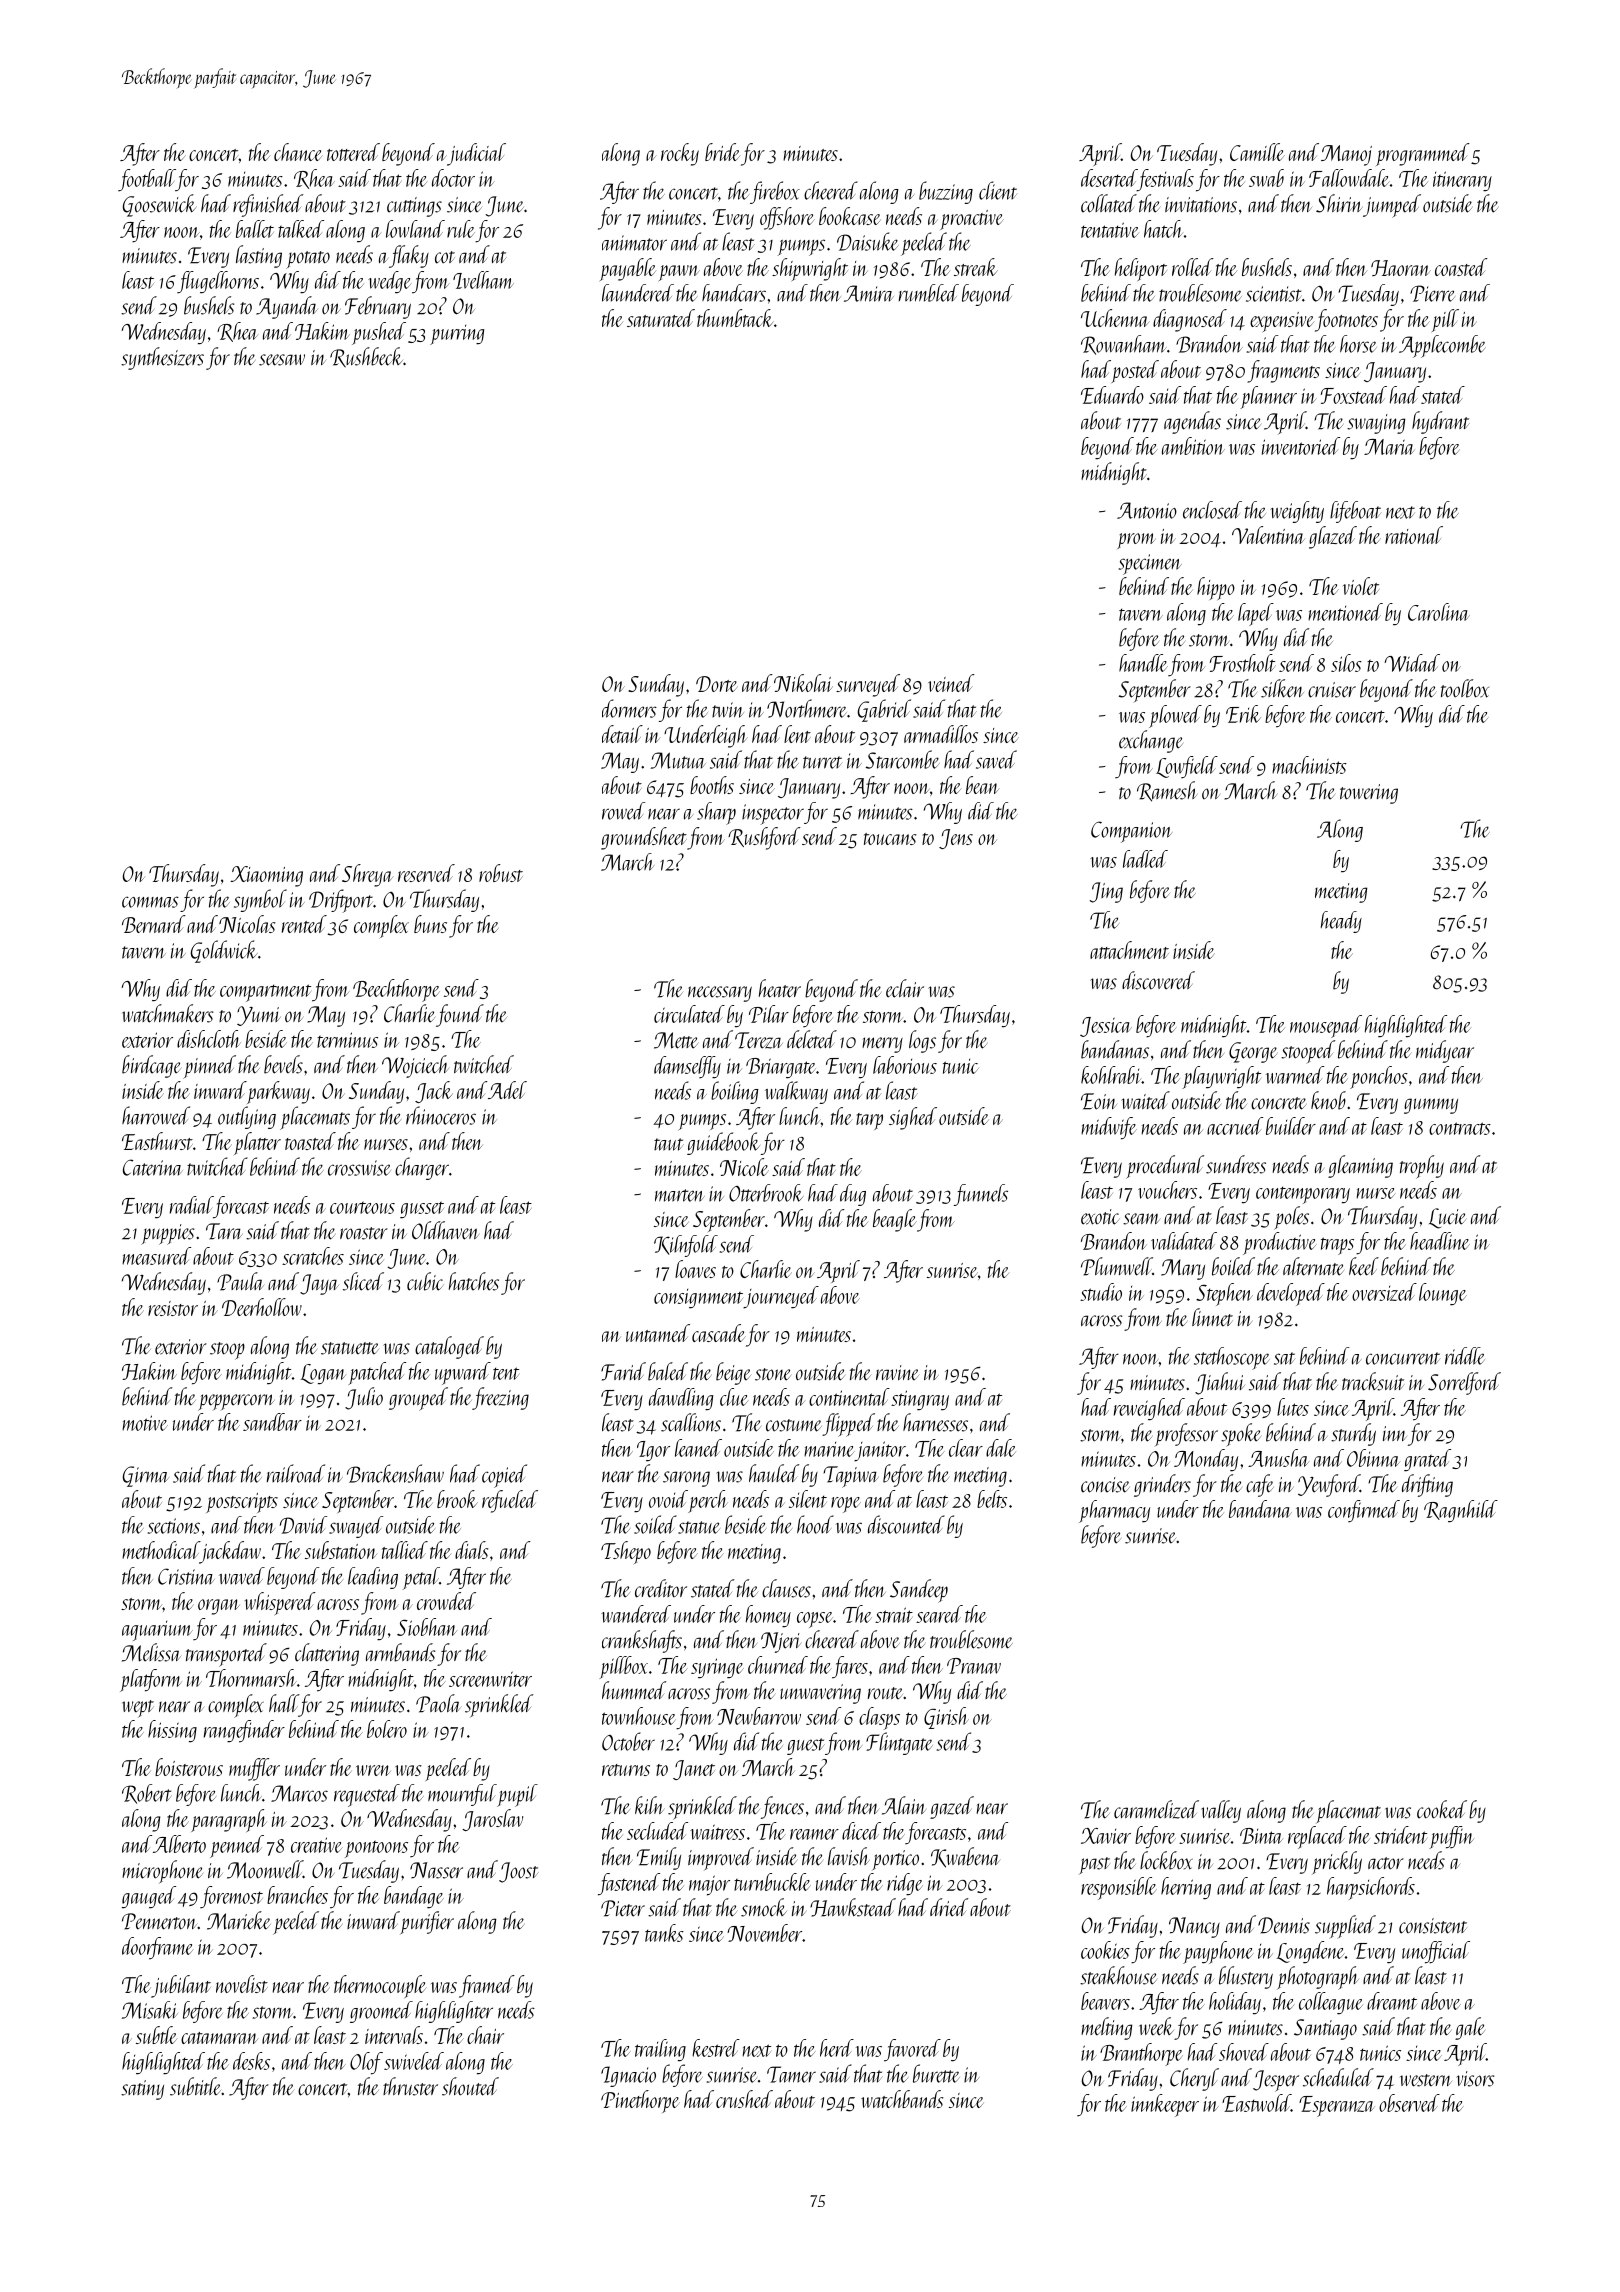 The image size is (1620, 2292). What do you see at coordinates (1145, 859) in the screenshot?
I see `ladled` at bounding box center [1145, 859].
